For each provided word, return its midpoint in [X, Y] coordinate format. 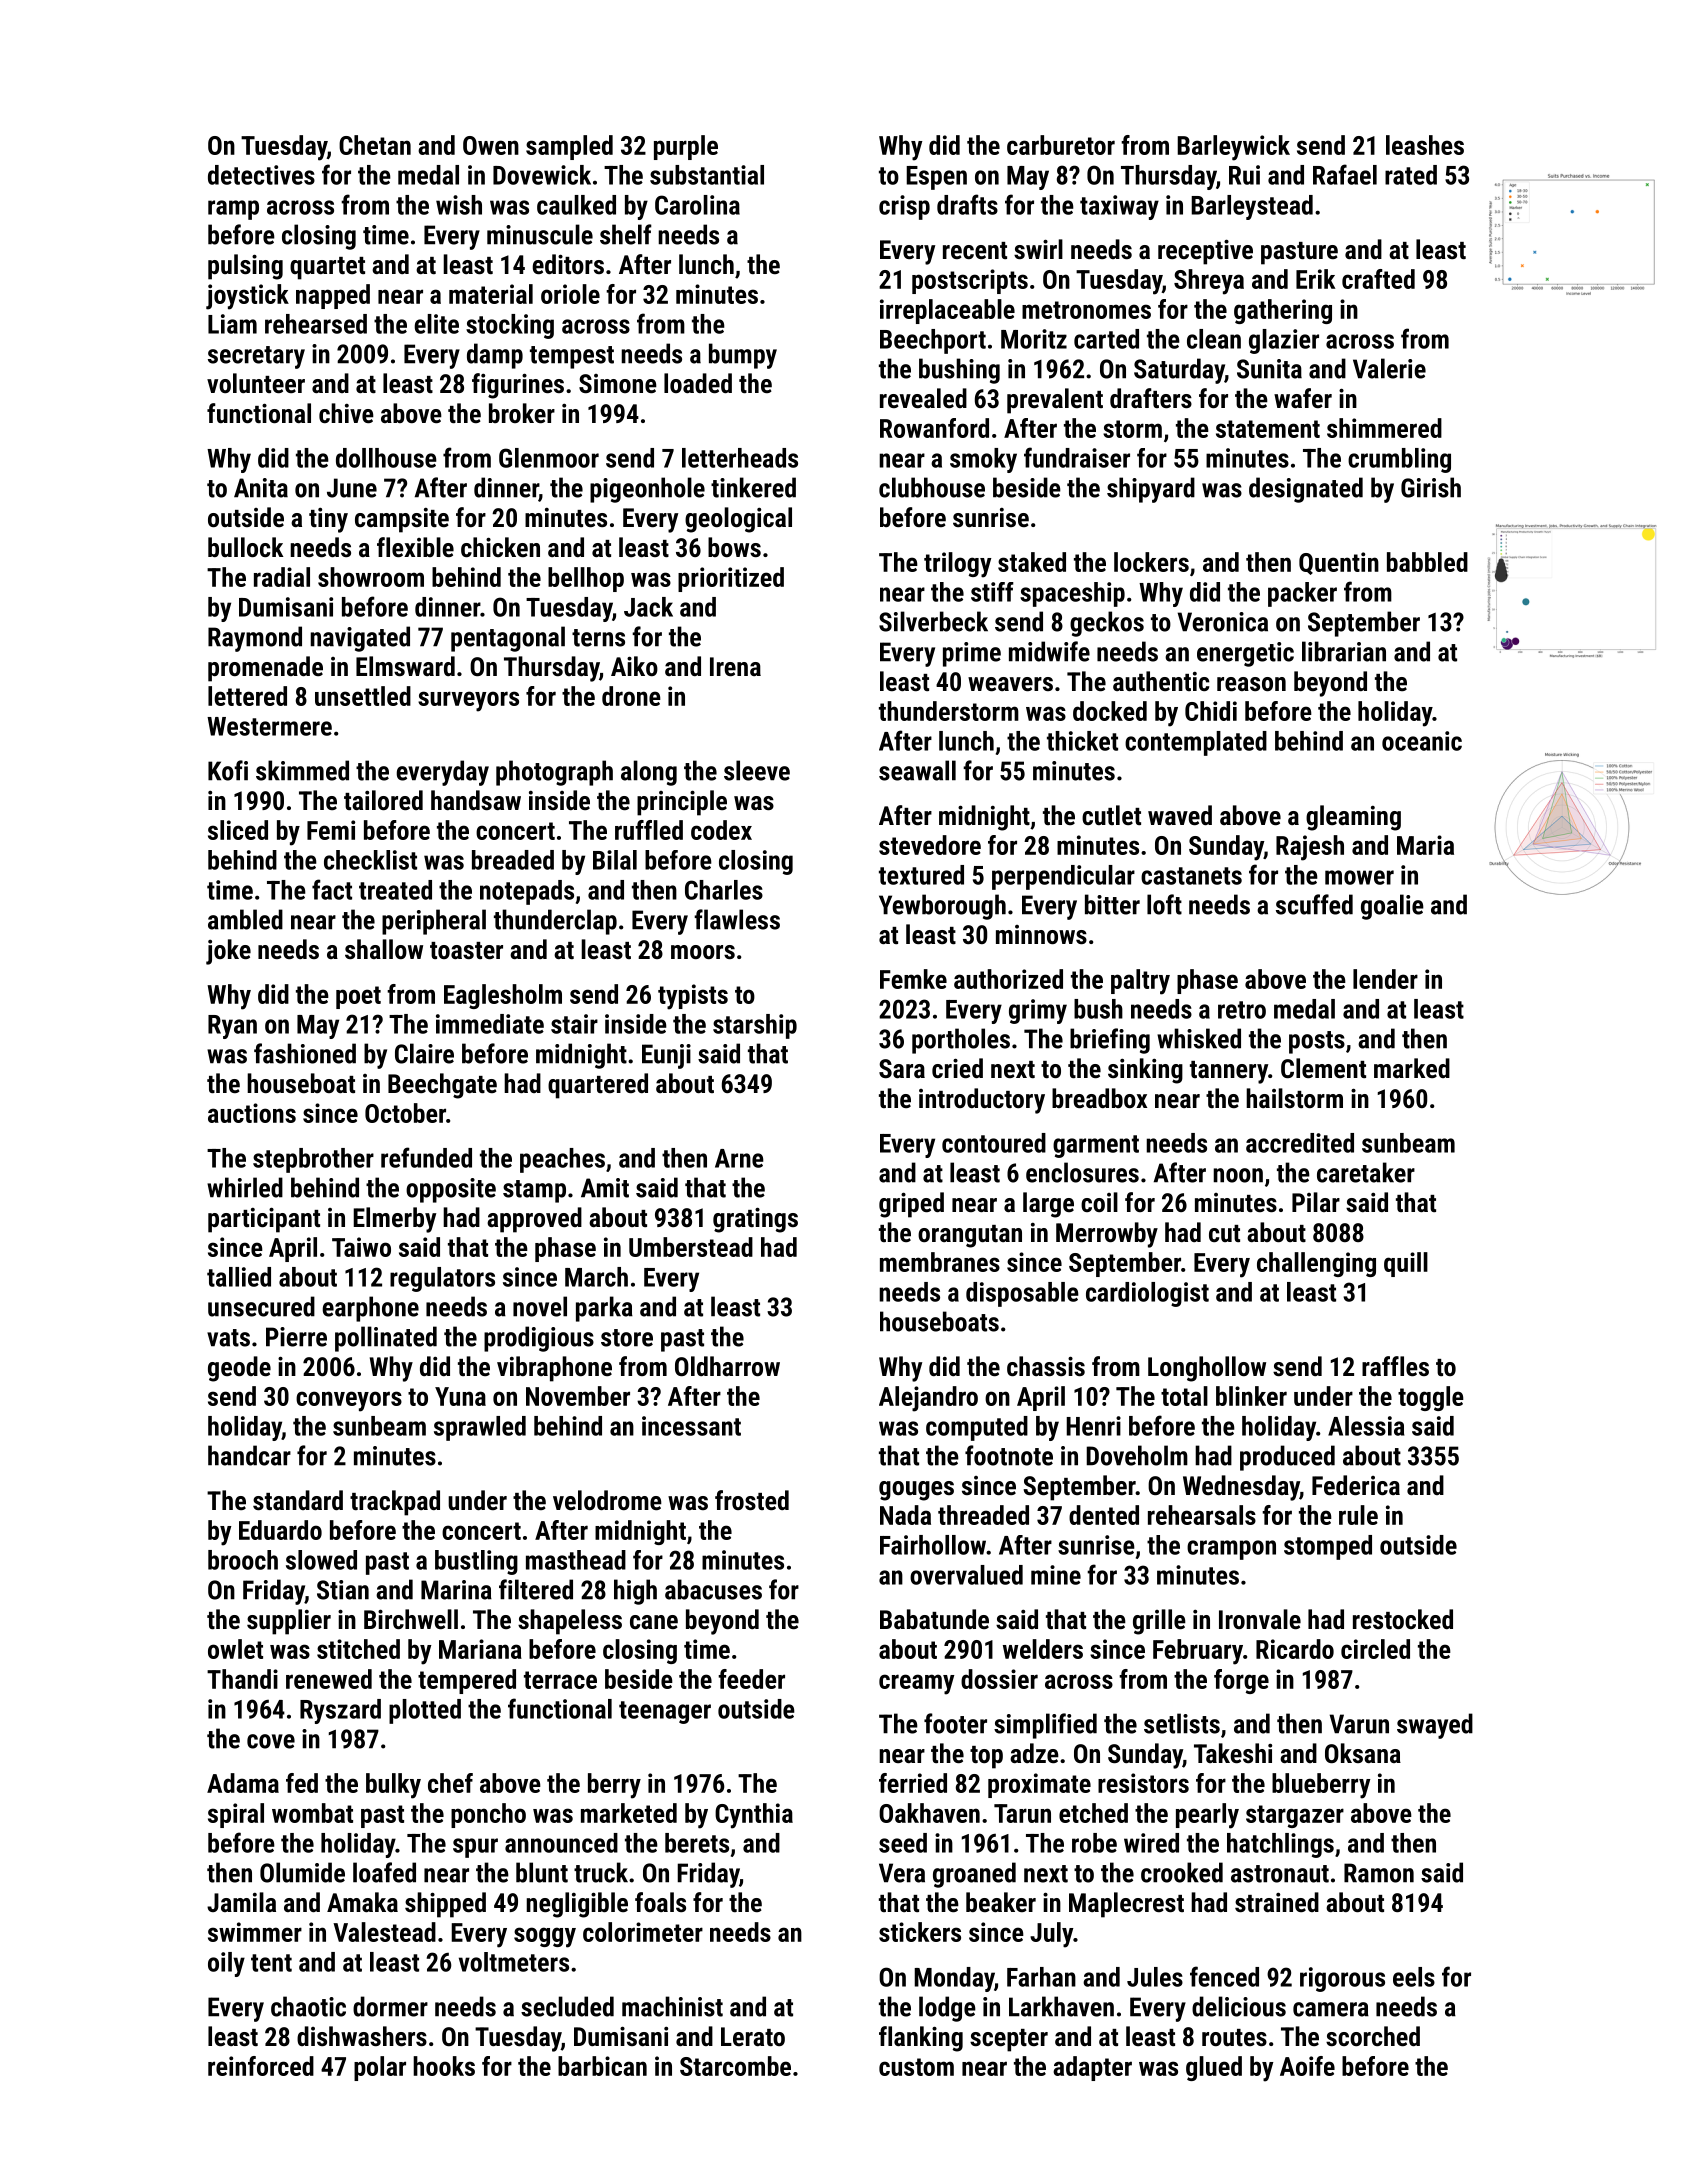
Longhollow [1207, 1369]
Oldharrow [727, 1366]
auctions [252, 1113]
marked [1412, 1068]
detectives [261, 175]
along [649, 773]
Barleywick [1233, 148]
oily [226, 1964]
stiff [992, 592]
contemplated [1196, 743]
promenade [265, 669]
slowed [321, 1560]
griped [911, 1205]
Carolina [697, 205]
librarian [1344, 651]
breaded [513, 860]
